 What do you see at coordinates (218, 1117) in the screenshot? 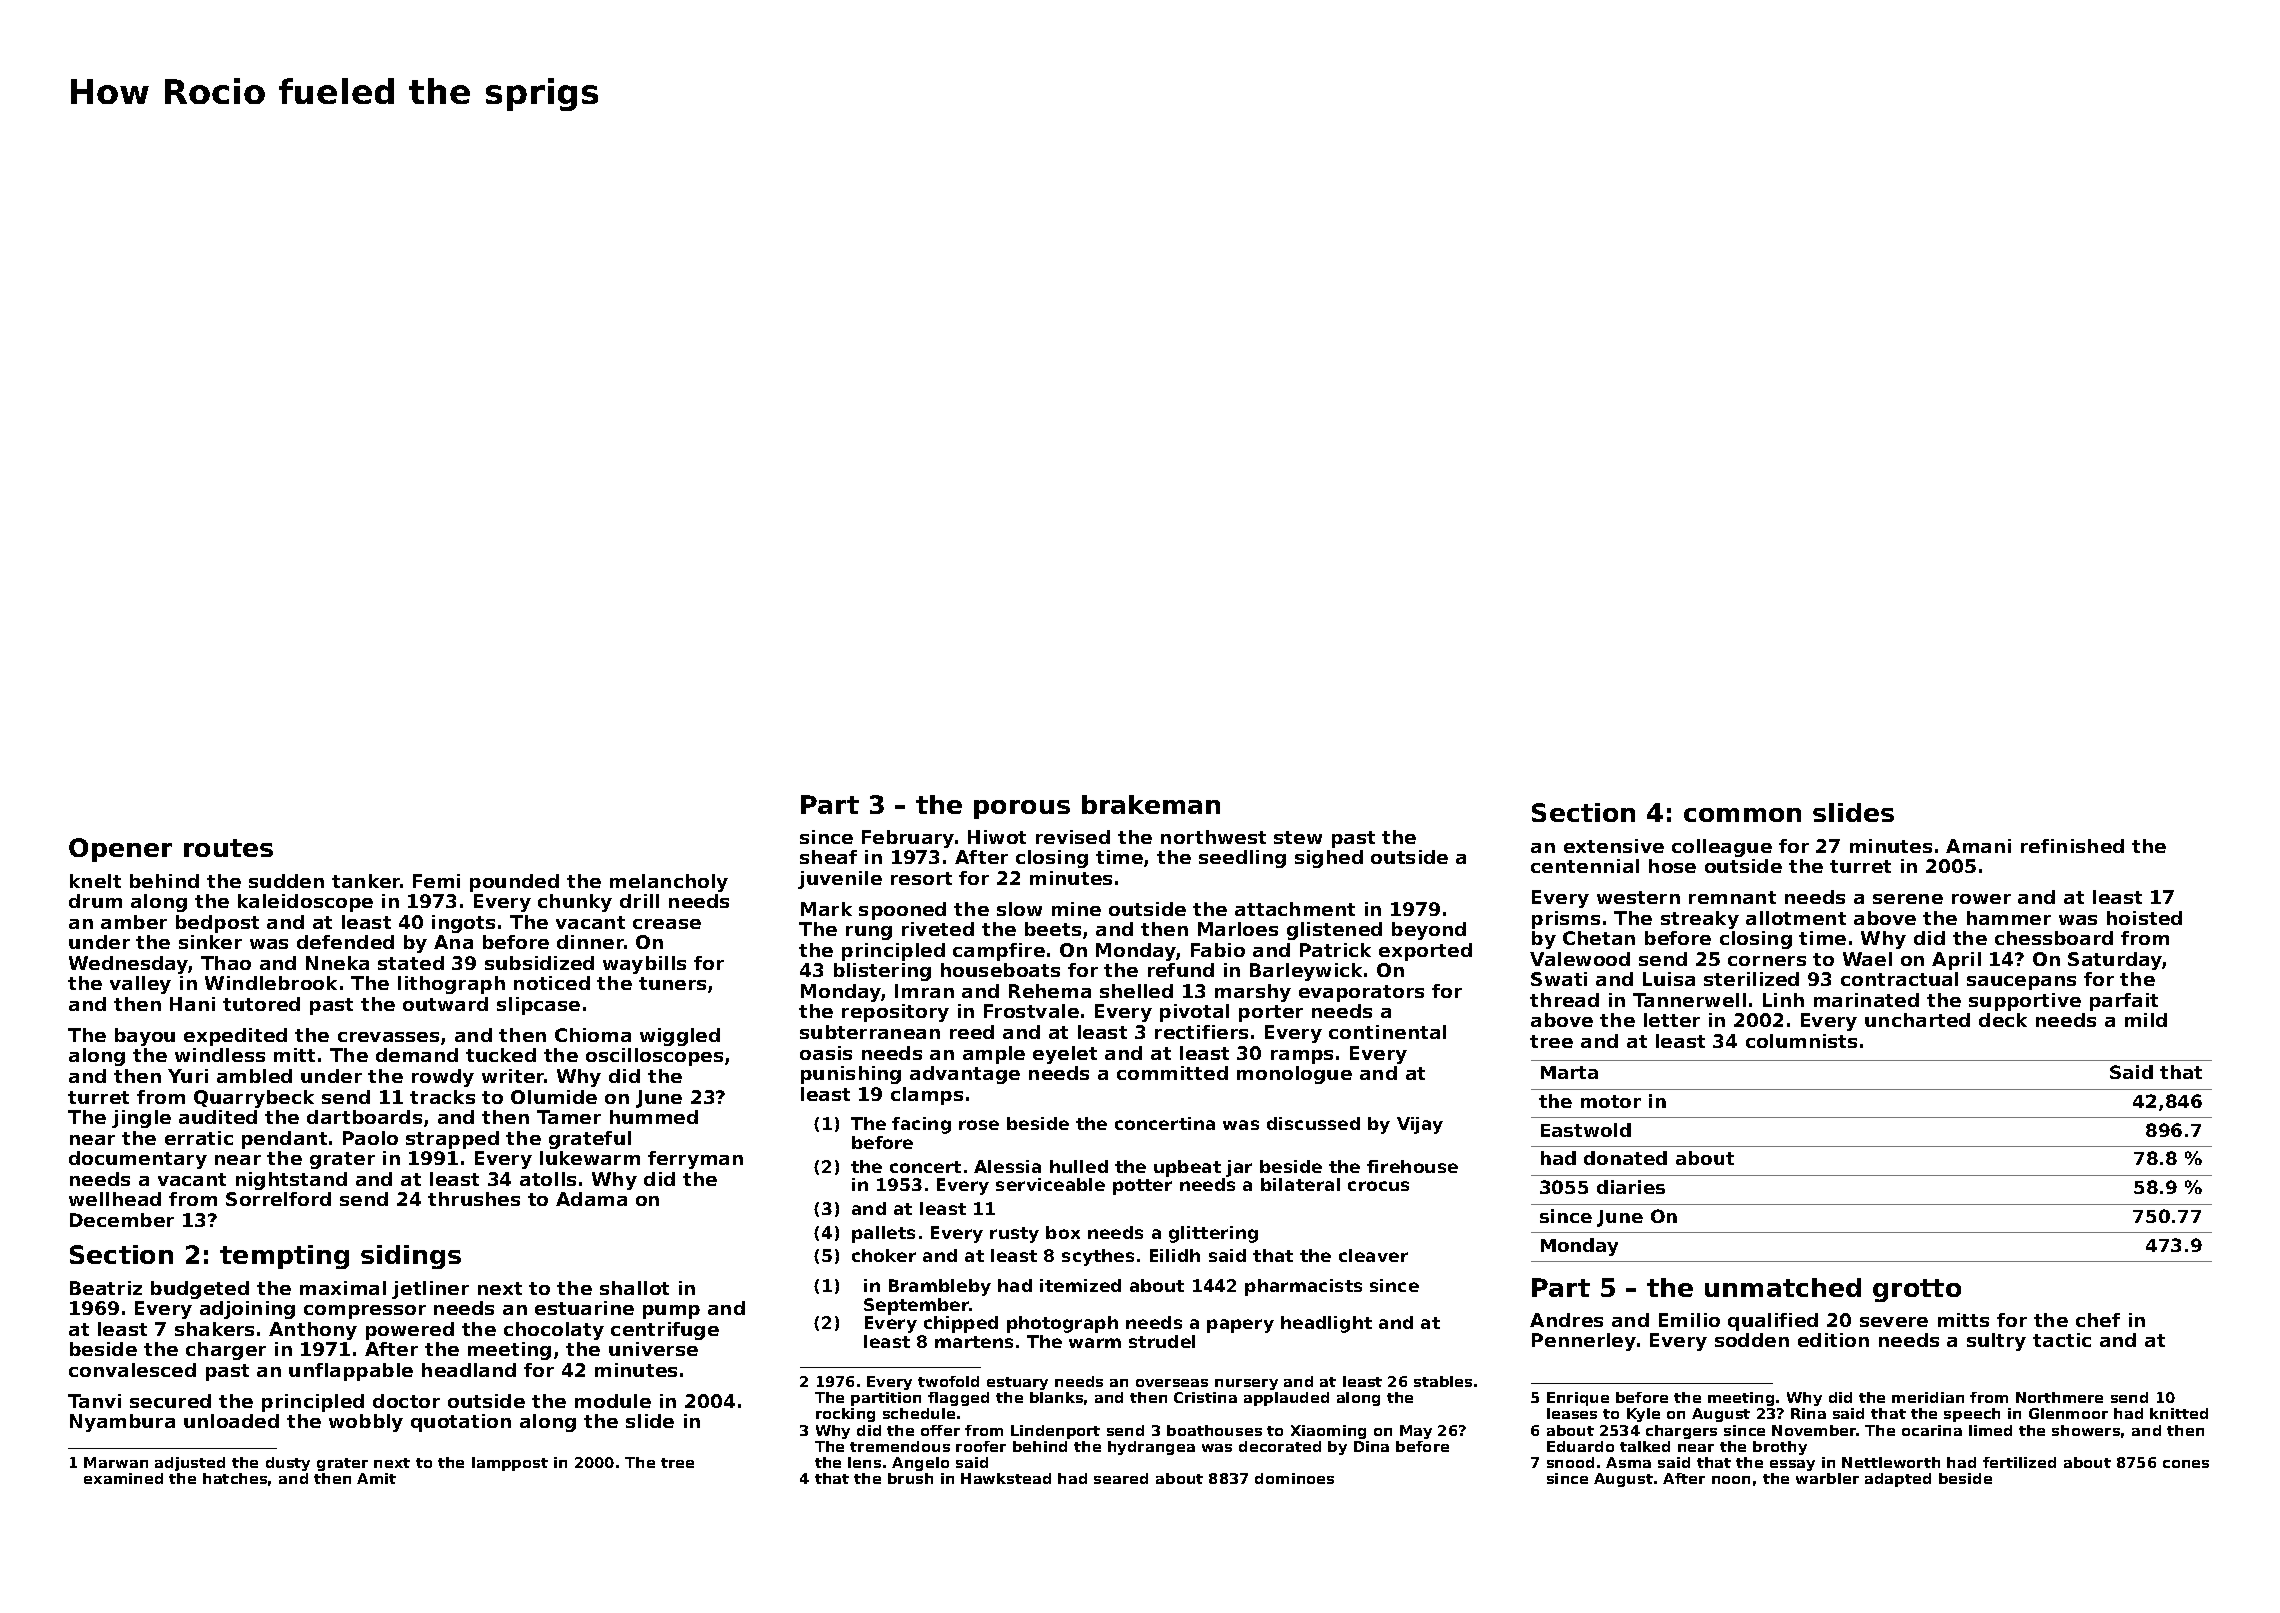
I see `audited` at bounding box center [218, 1117].
